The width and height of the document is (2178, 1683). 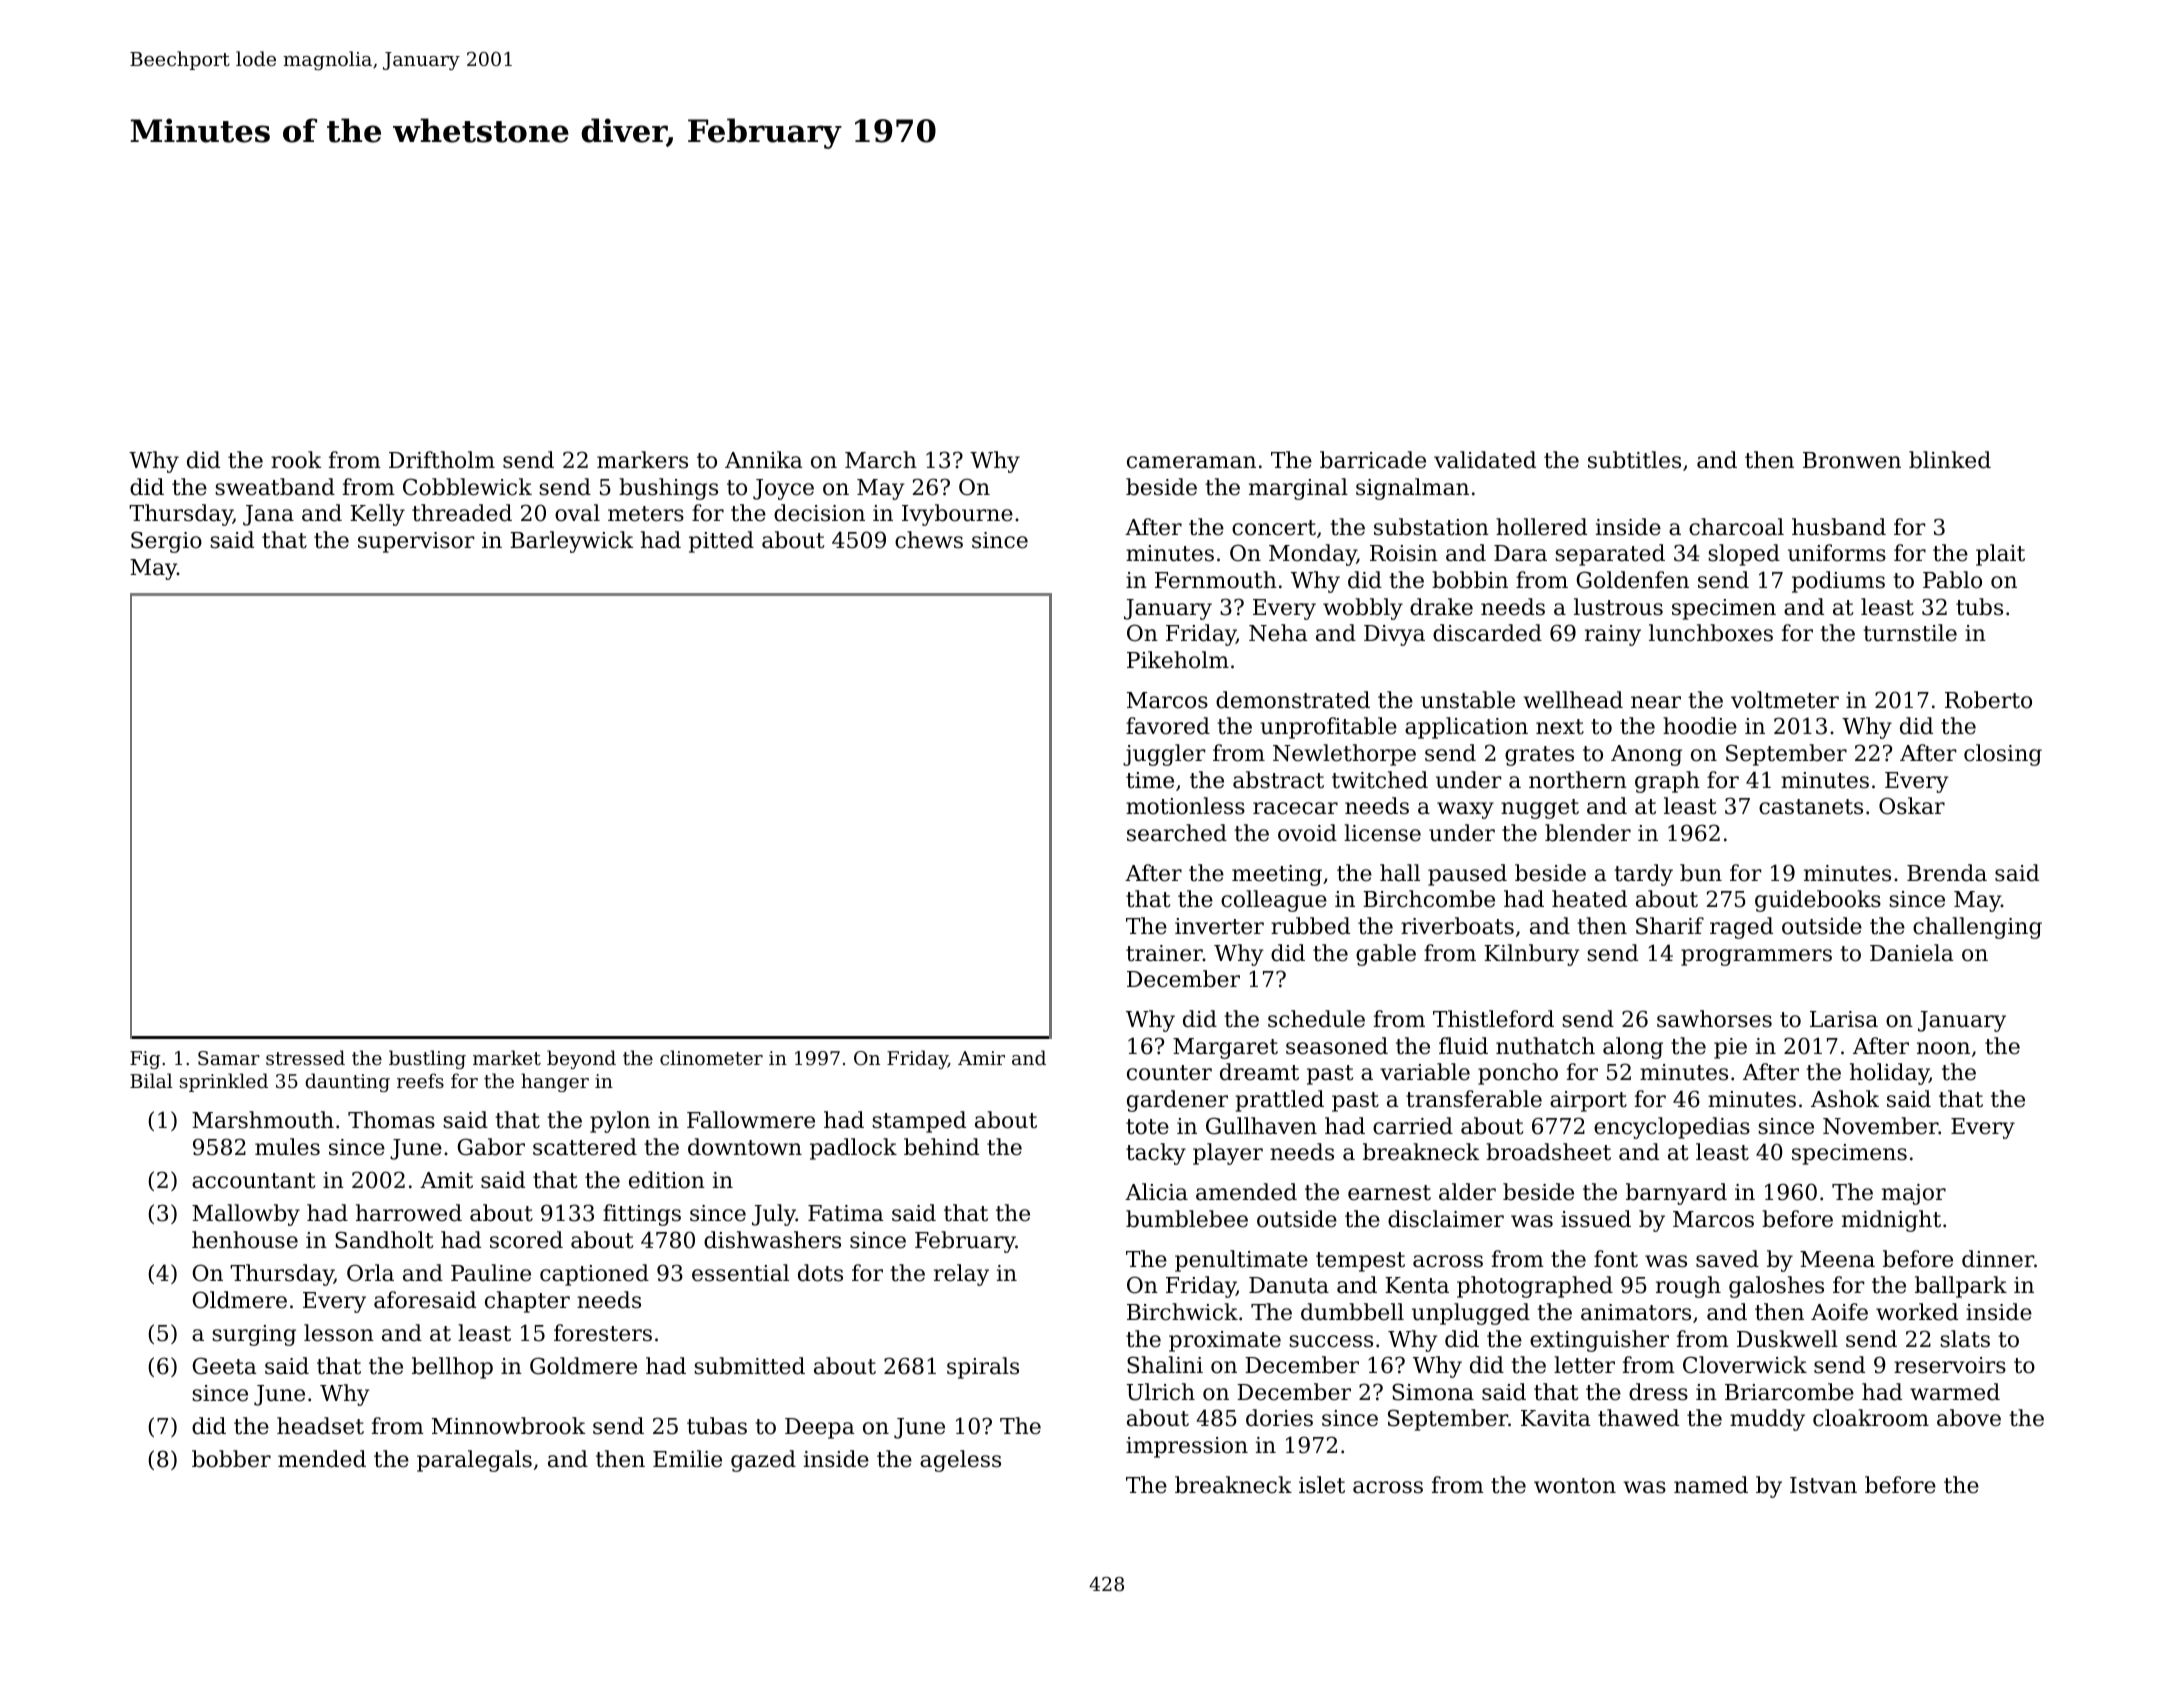 What do you see at coordinates (1823, 1485) in the document?
I see `Istvan` at bounding box center [1823, 1485].
